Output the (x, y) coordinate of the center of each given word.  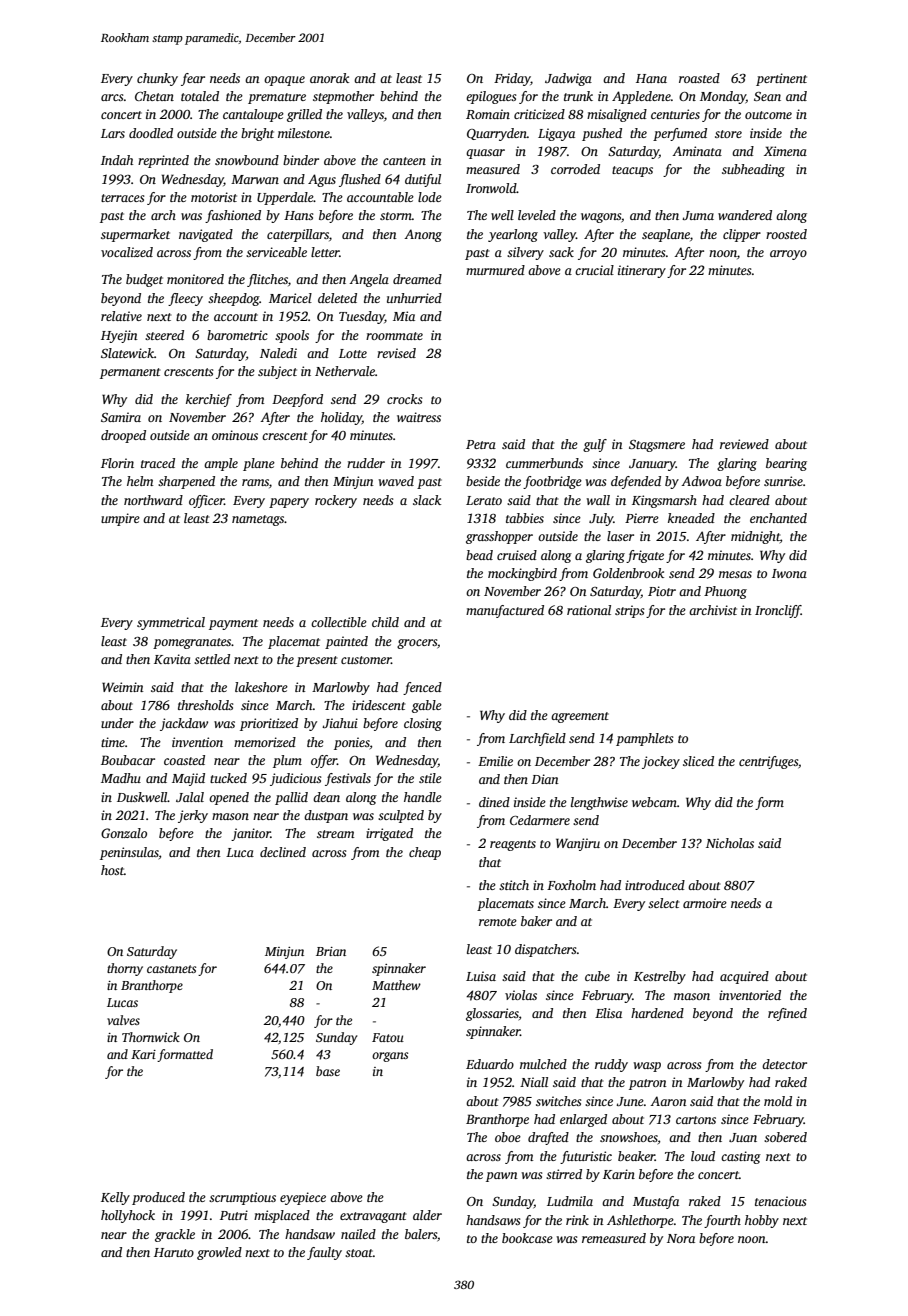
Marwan (255, 179)
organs (390, 1057)
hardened (657, 1013)
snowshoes (629, 1137)
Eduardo (490, 1064)
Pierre (642, 518)
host (112, 870)
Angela (369, 280)
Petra (481, 444)
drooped (123, 436)
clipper (742, 235)
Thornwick (151, 1037)
